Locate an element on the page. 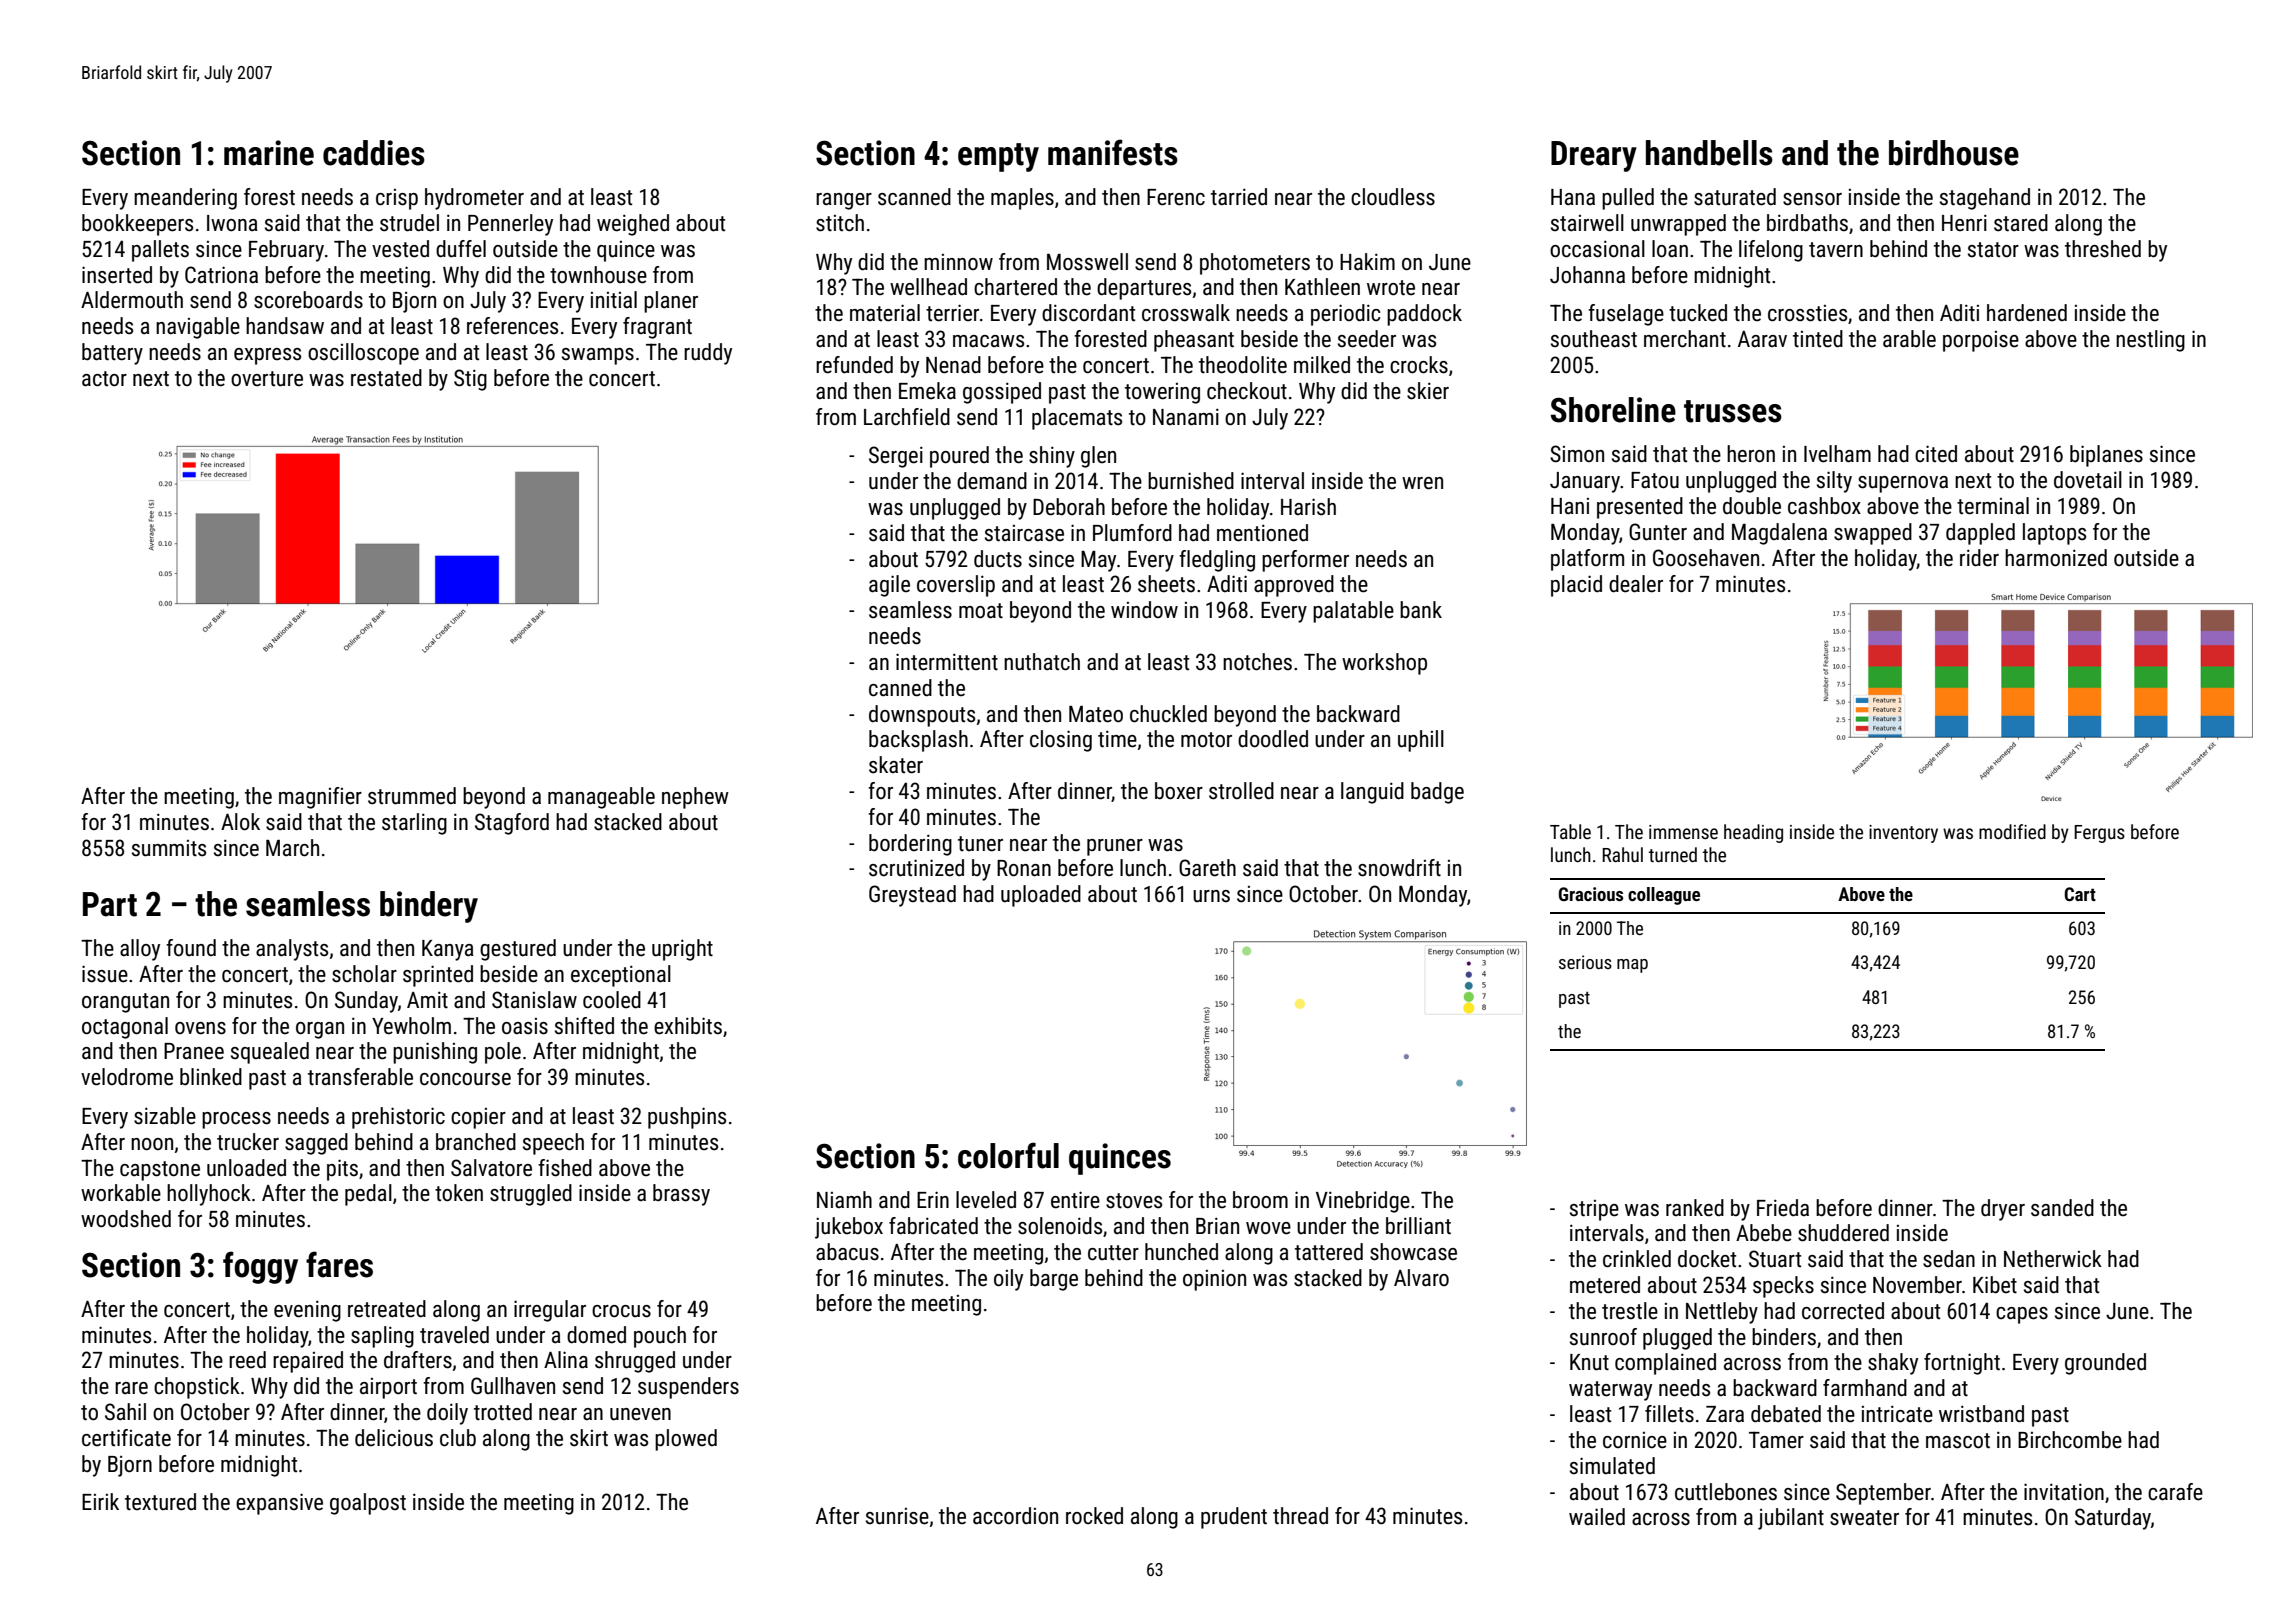 The width and height of the page is (2292, 1620). colleague is located at coordinates (1664, 896).
